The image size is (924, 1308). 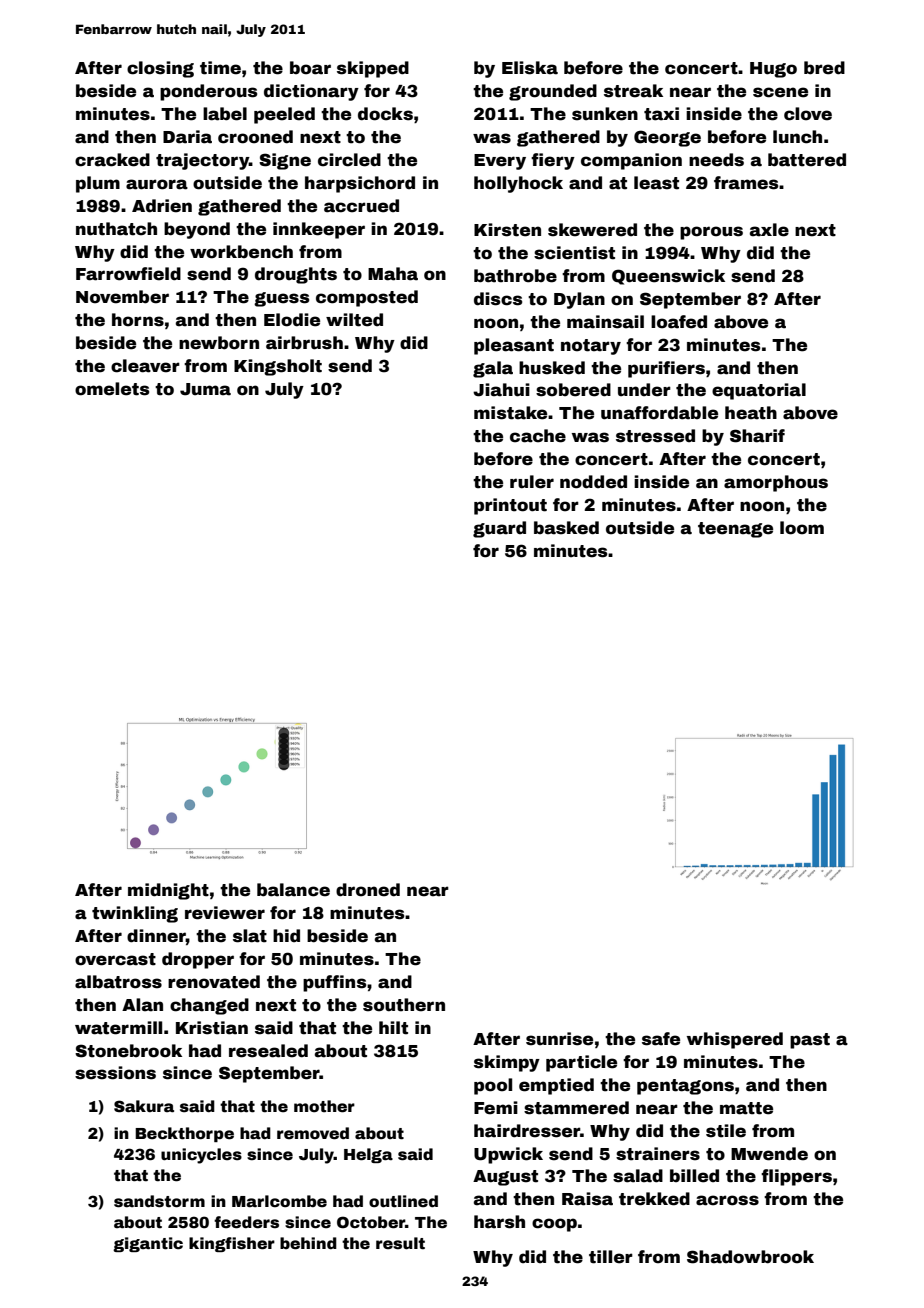 I want to click on dropper, so click(x=198, y=960).
